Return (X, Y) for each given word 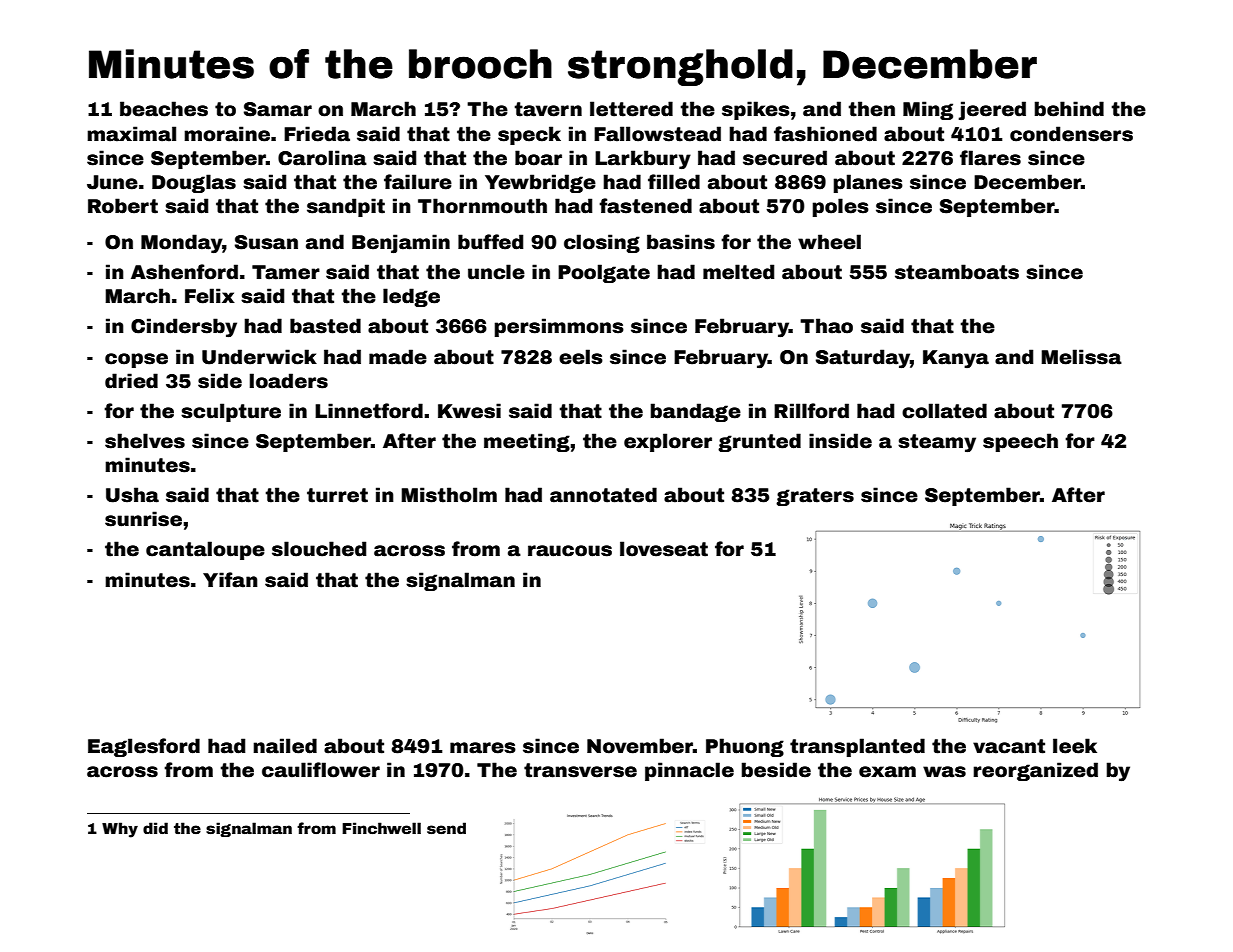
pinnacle (689, 771)
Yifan (230, 580)
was (944, 772)
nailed (285, 746)
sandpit (346, 207)
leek (1075, 746)
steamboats (957, 272)
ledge (411, 297)
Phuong (745, 747)
